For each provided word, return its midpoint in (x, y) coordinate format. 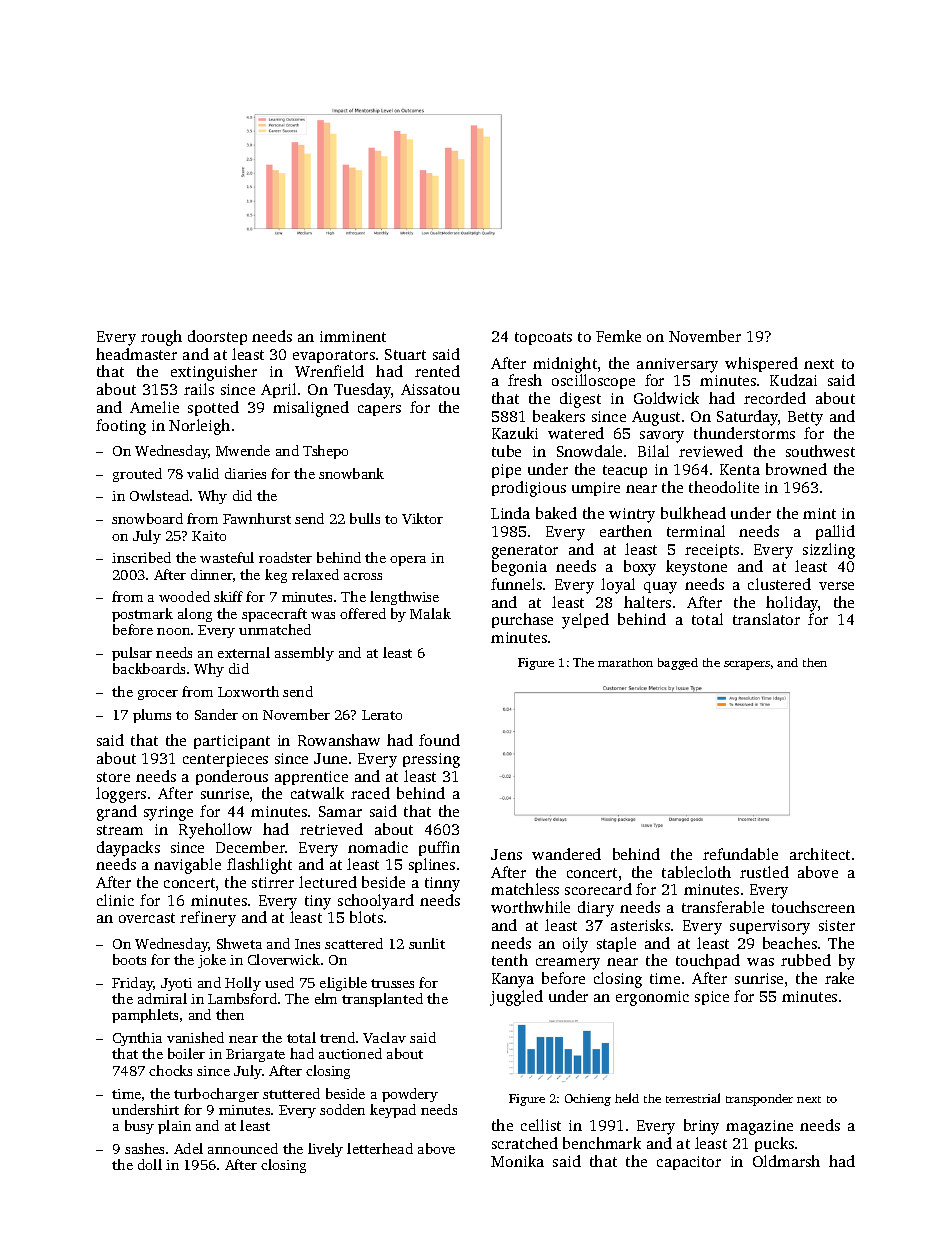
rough (161, 338)
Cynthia (137, 1039)
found (439, 740)
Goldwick (666, 398)
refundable (740, 854)
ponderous (232, 777)
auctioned (350, 1053)
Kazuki (515, 433)
